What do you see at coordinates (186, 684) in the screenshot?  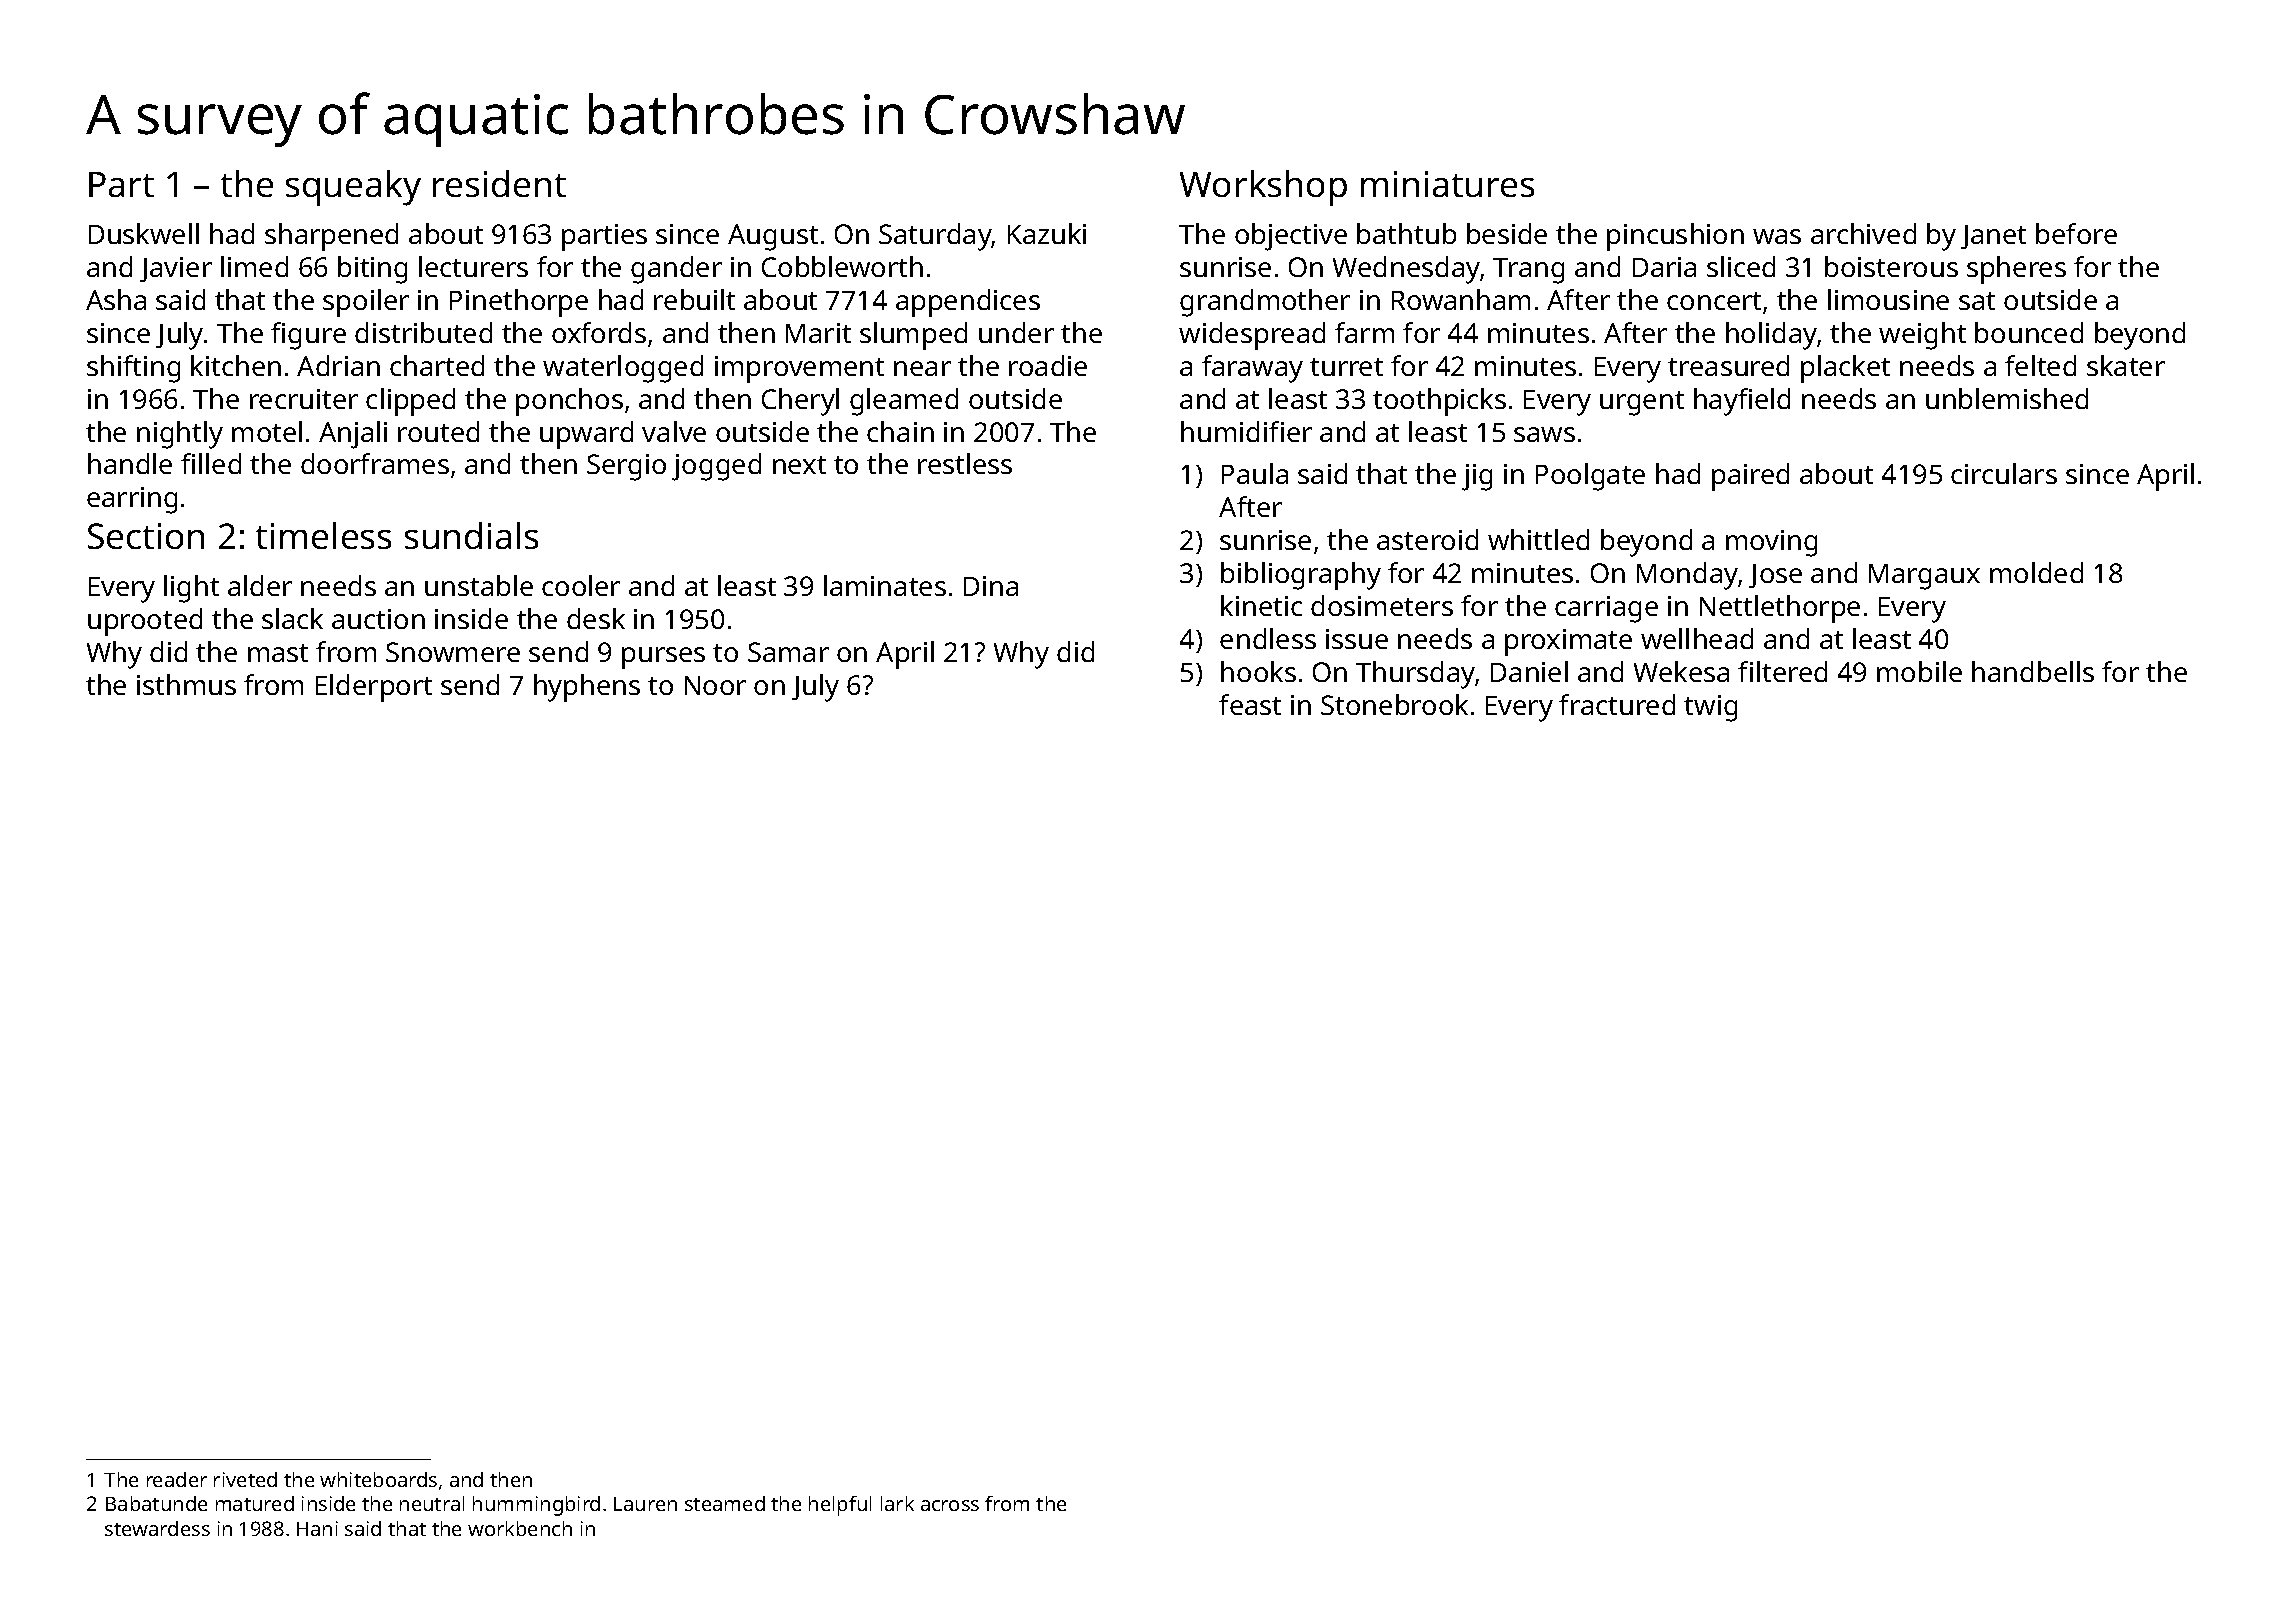 I see `isthmus` at bounding box center [186, 684].
